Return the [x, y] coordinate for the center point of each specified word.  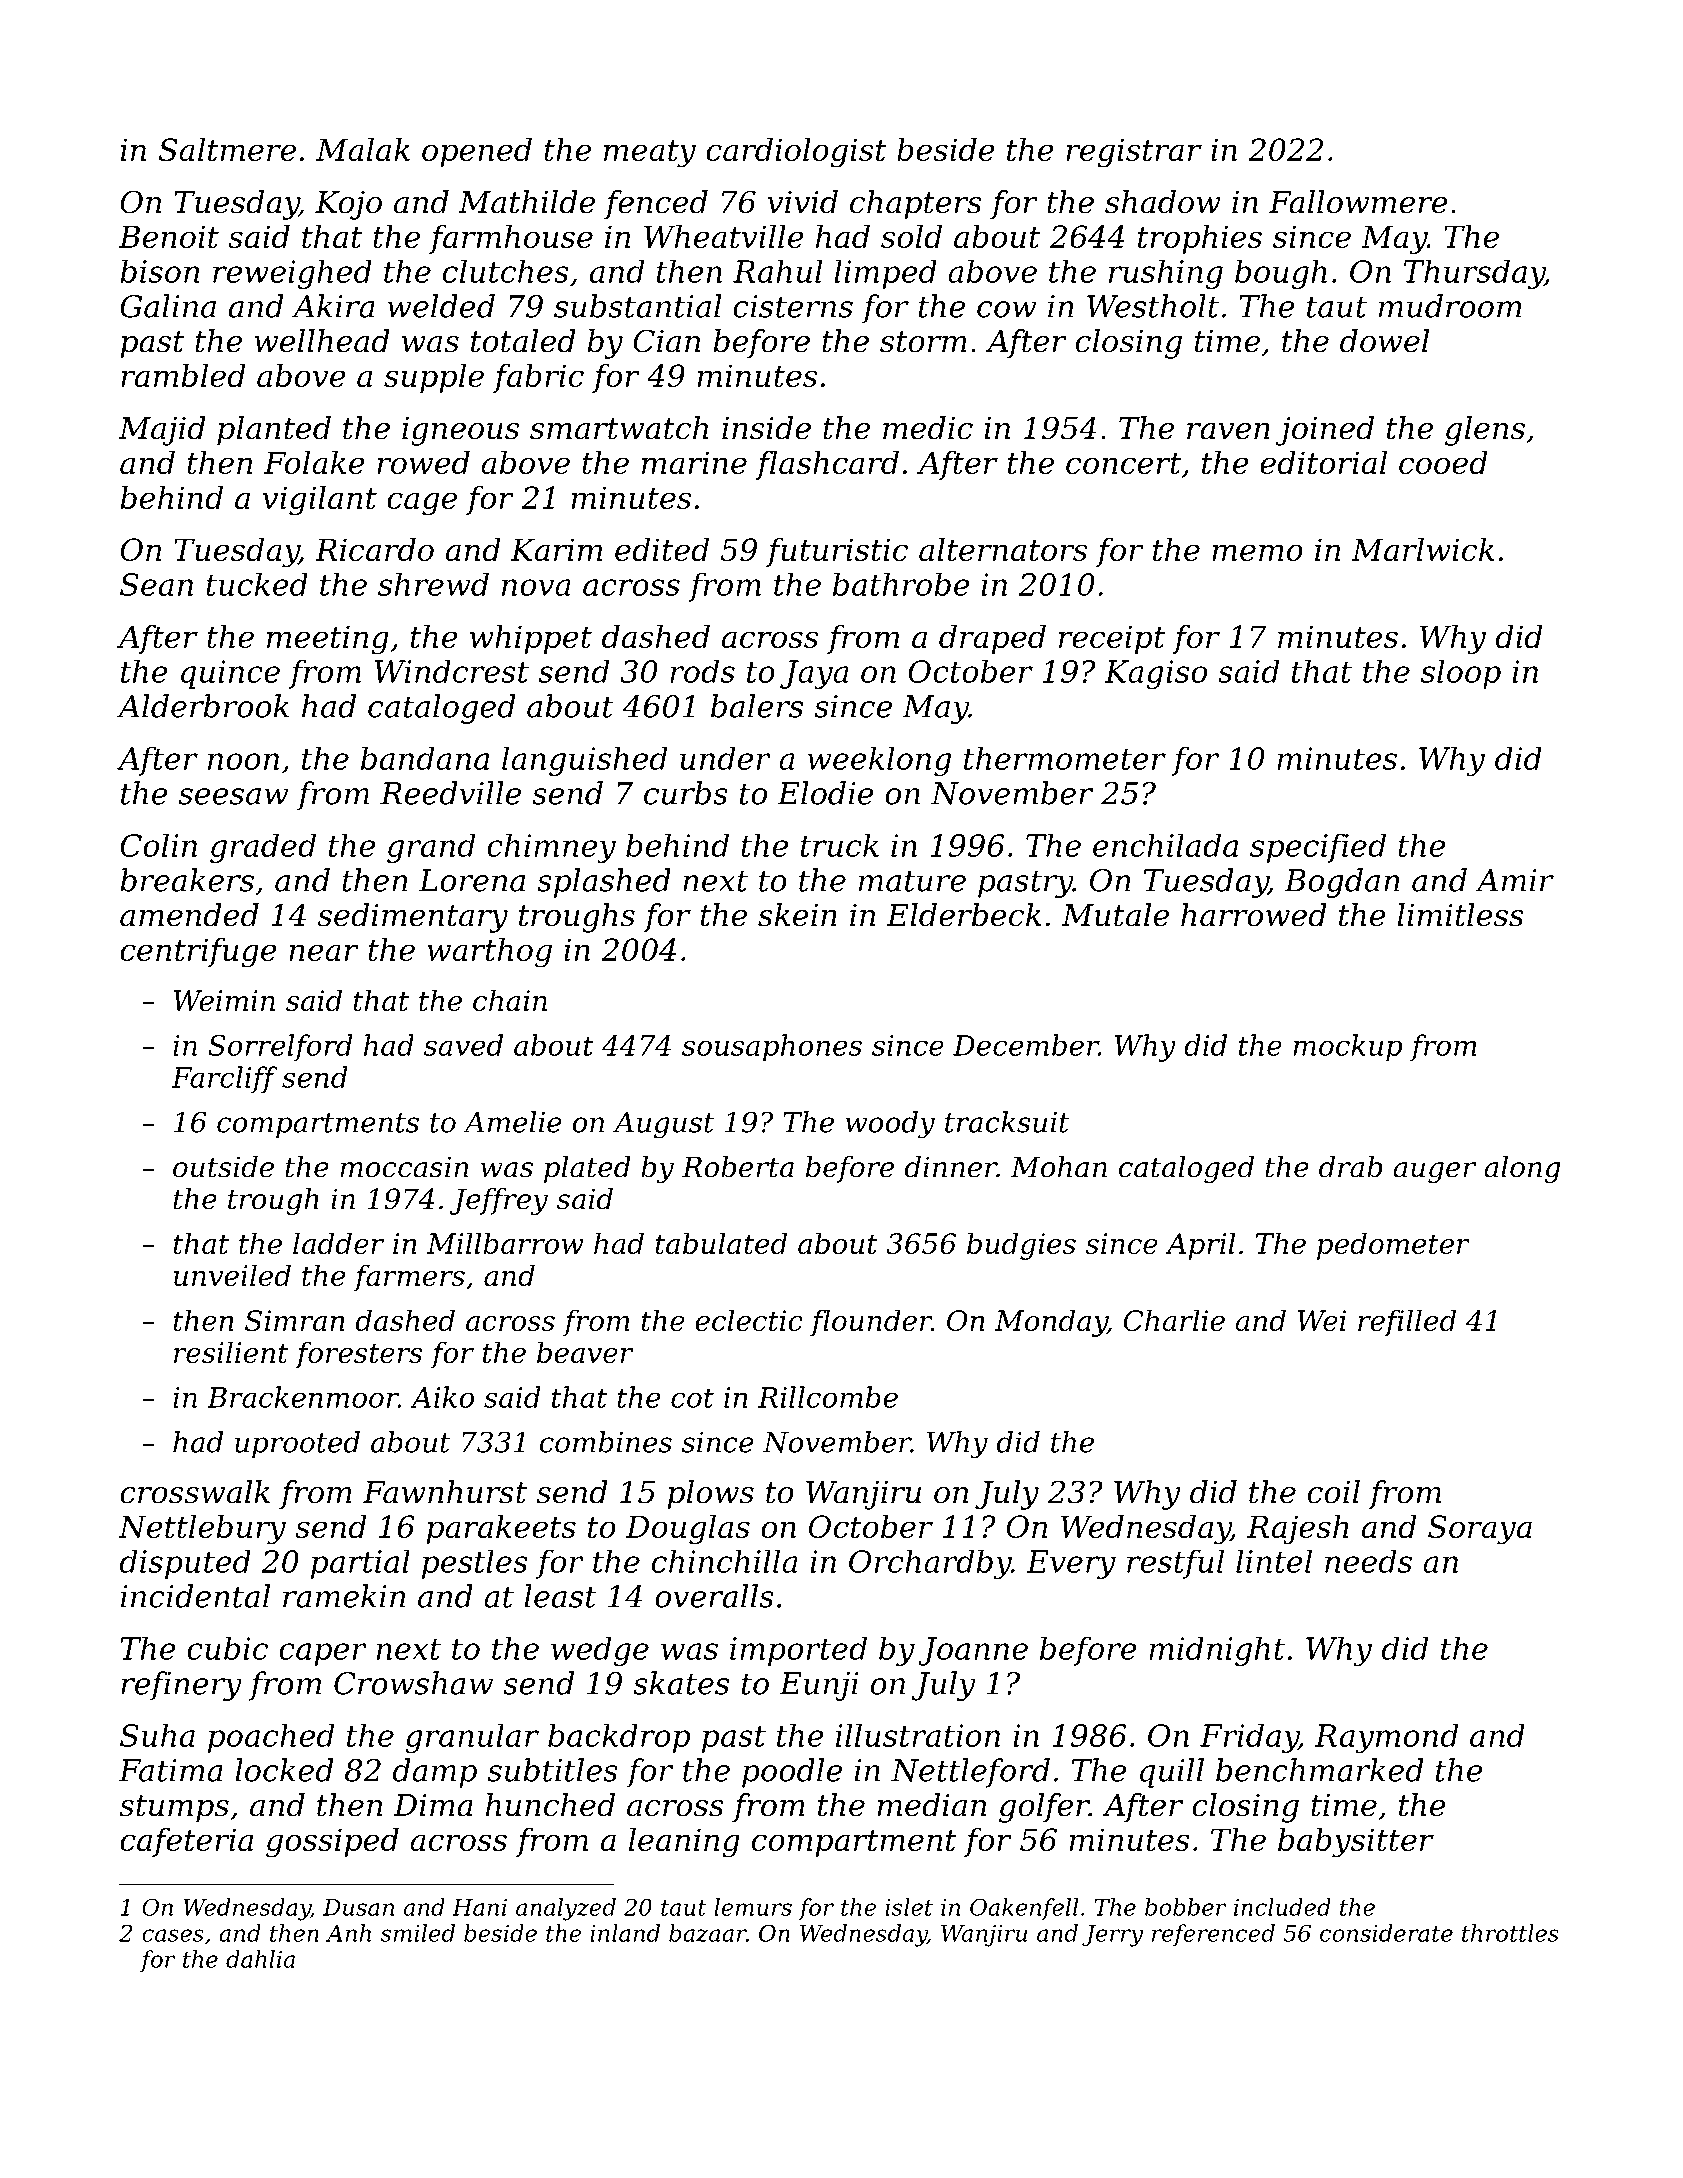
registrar [1134, 153]
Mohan [1059, 1167]
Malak [363, 149]
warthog [489, 953]
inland [625, 1933]
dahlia [260, 1959]
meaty [650, 154]
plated [587, 1169]
